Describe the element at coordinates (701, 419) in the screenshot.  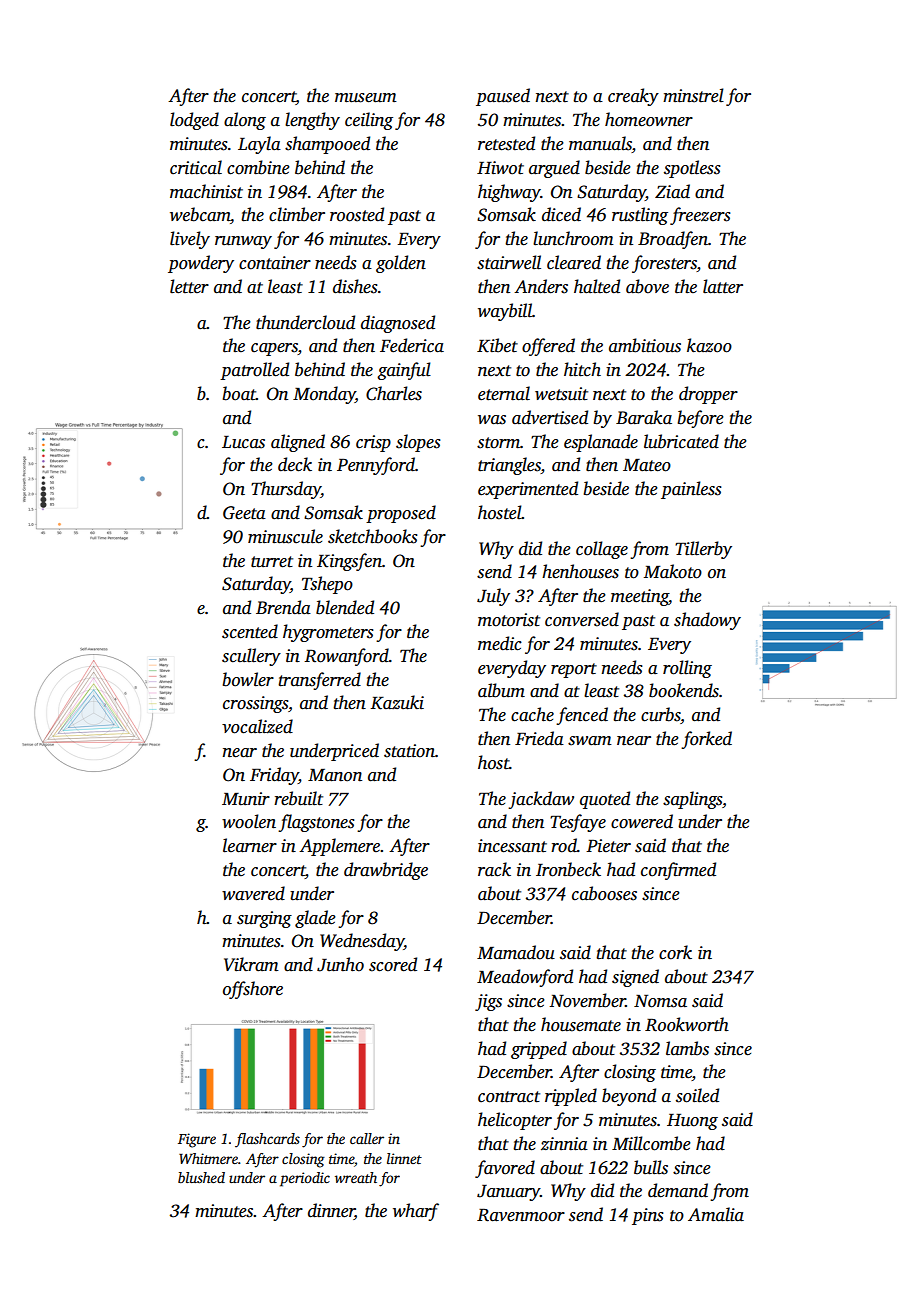
I see `before` at that location.
